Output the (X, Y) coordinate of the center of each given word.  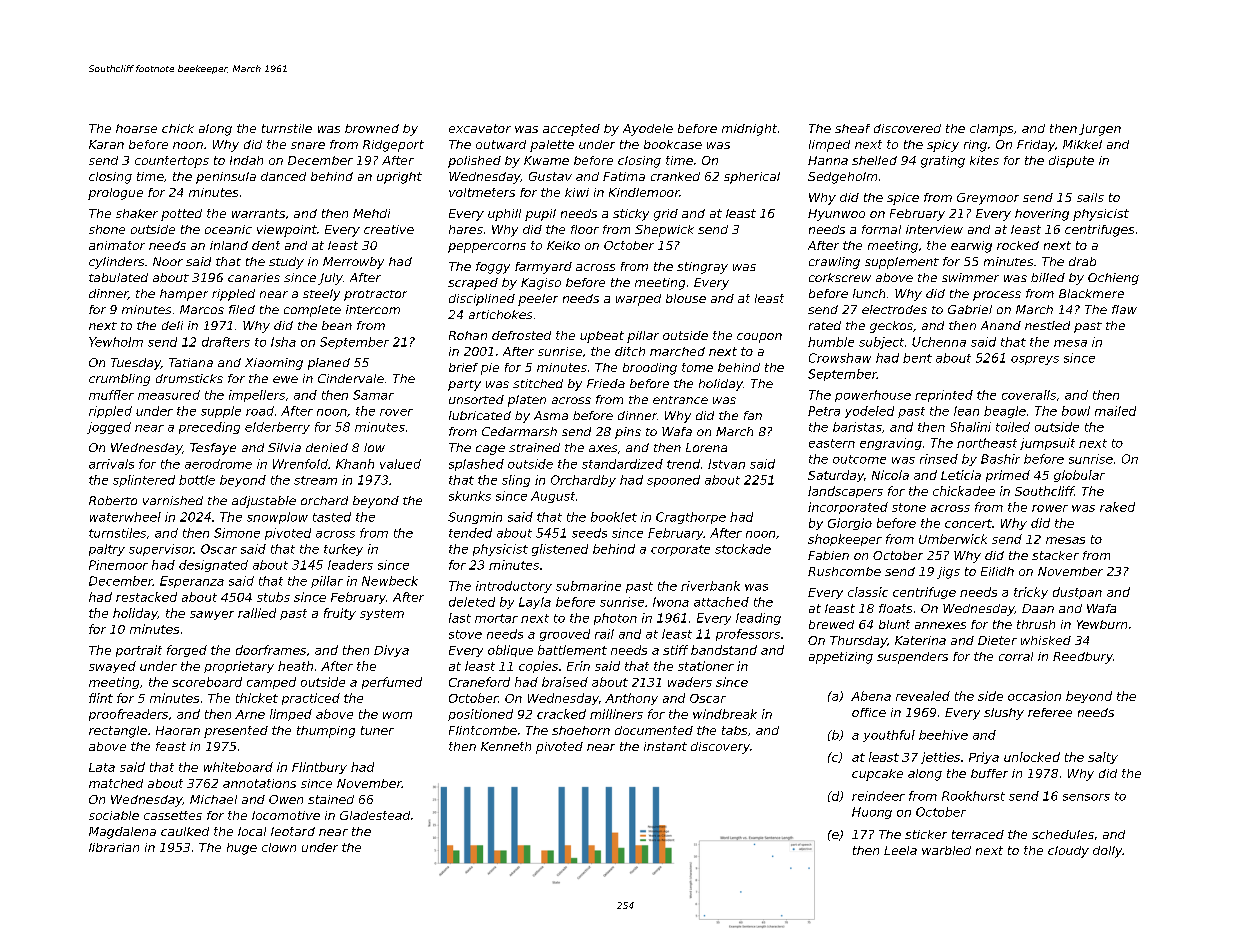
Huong (872, 813)
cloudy (1068, 852)
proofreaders (128, 715)
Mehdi (371, 213)
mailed (1115, 411)
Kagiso (541, 284)
